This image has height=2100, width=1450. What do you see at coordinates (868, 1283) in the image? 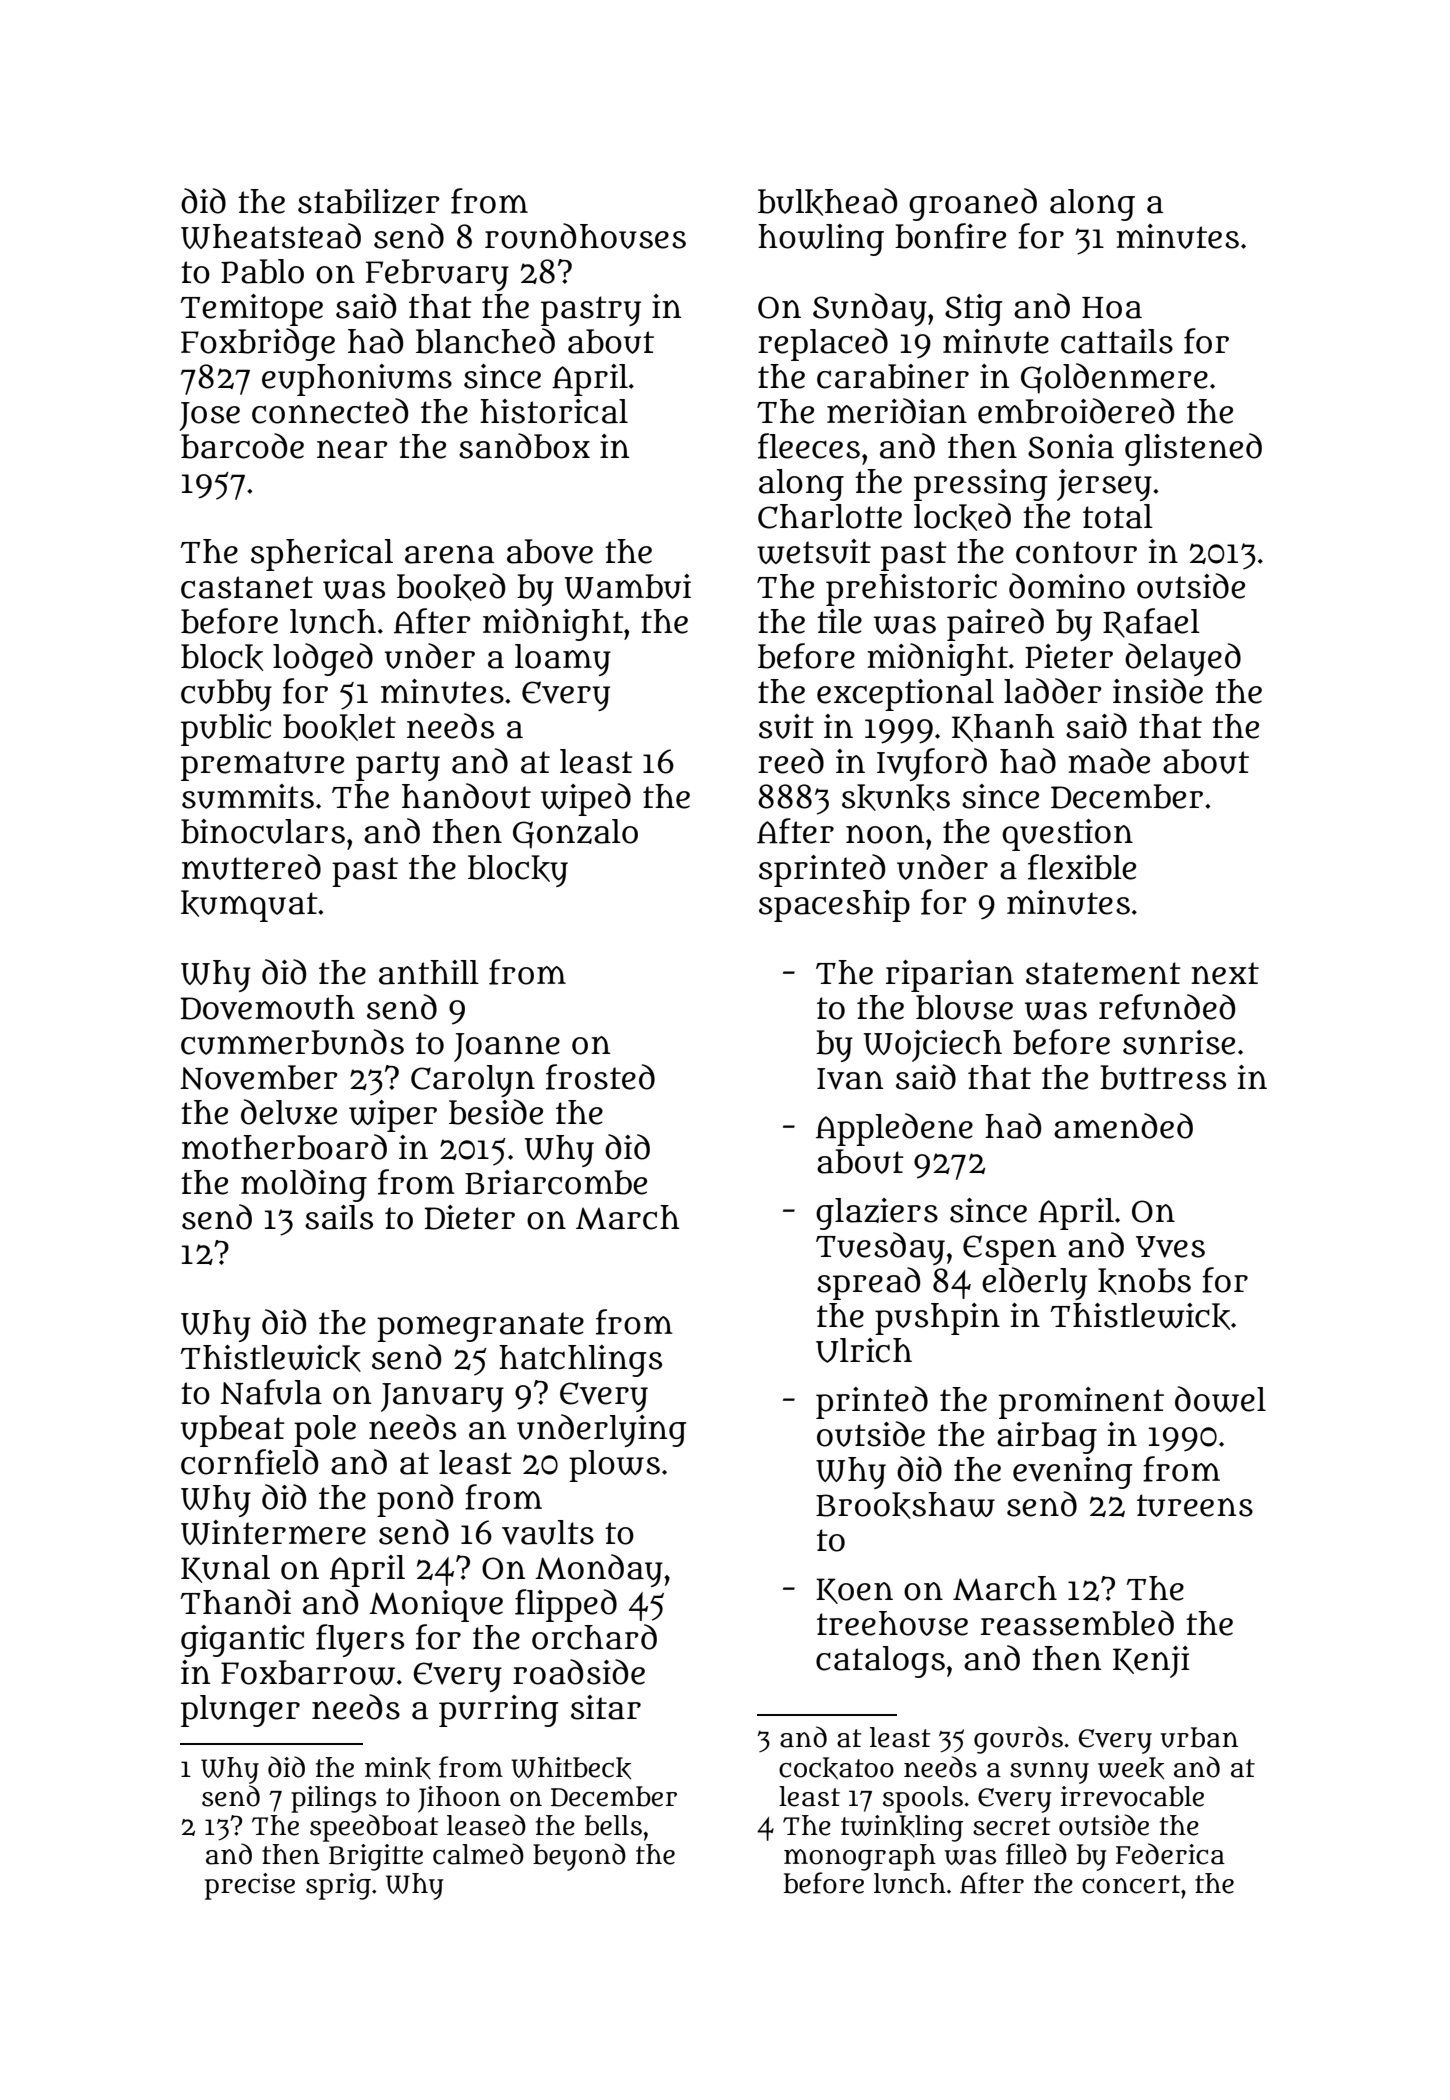
I see `spread` at bounding box center [868, 1283].
